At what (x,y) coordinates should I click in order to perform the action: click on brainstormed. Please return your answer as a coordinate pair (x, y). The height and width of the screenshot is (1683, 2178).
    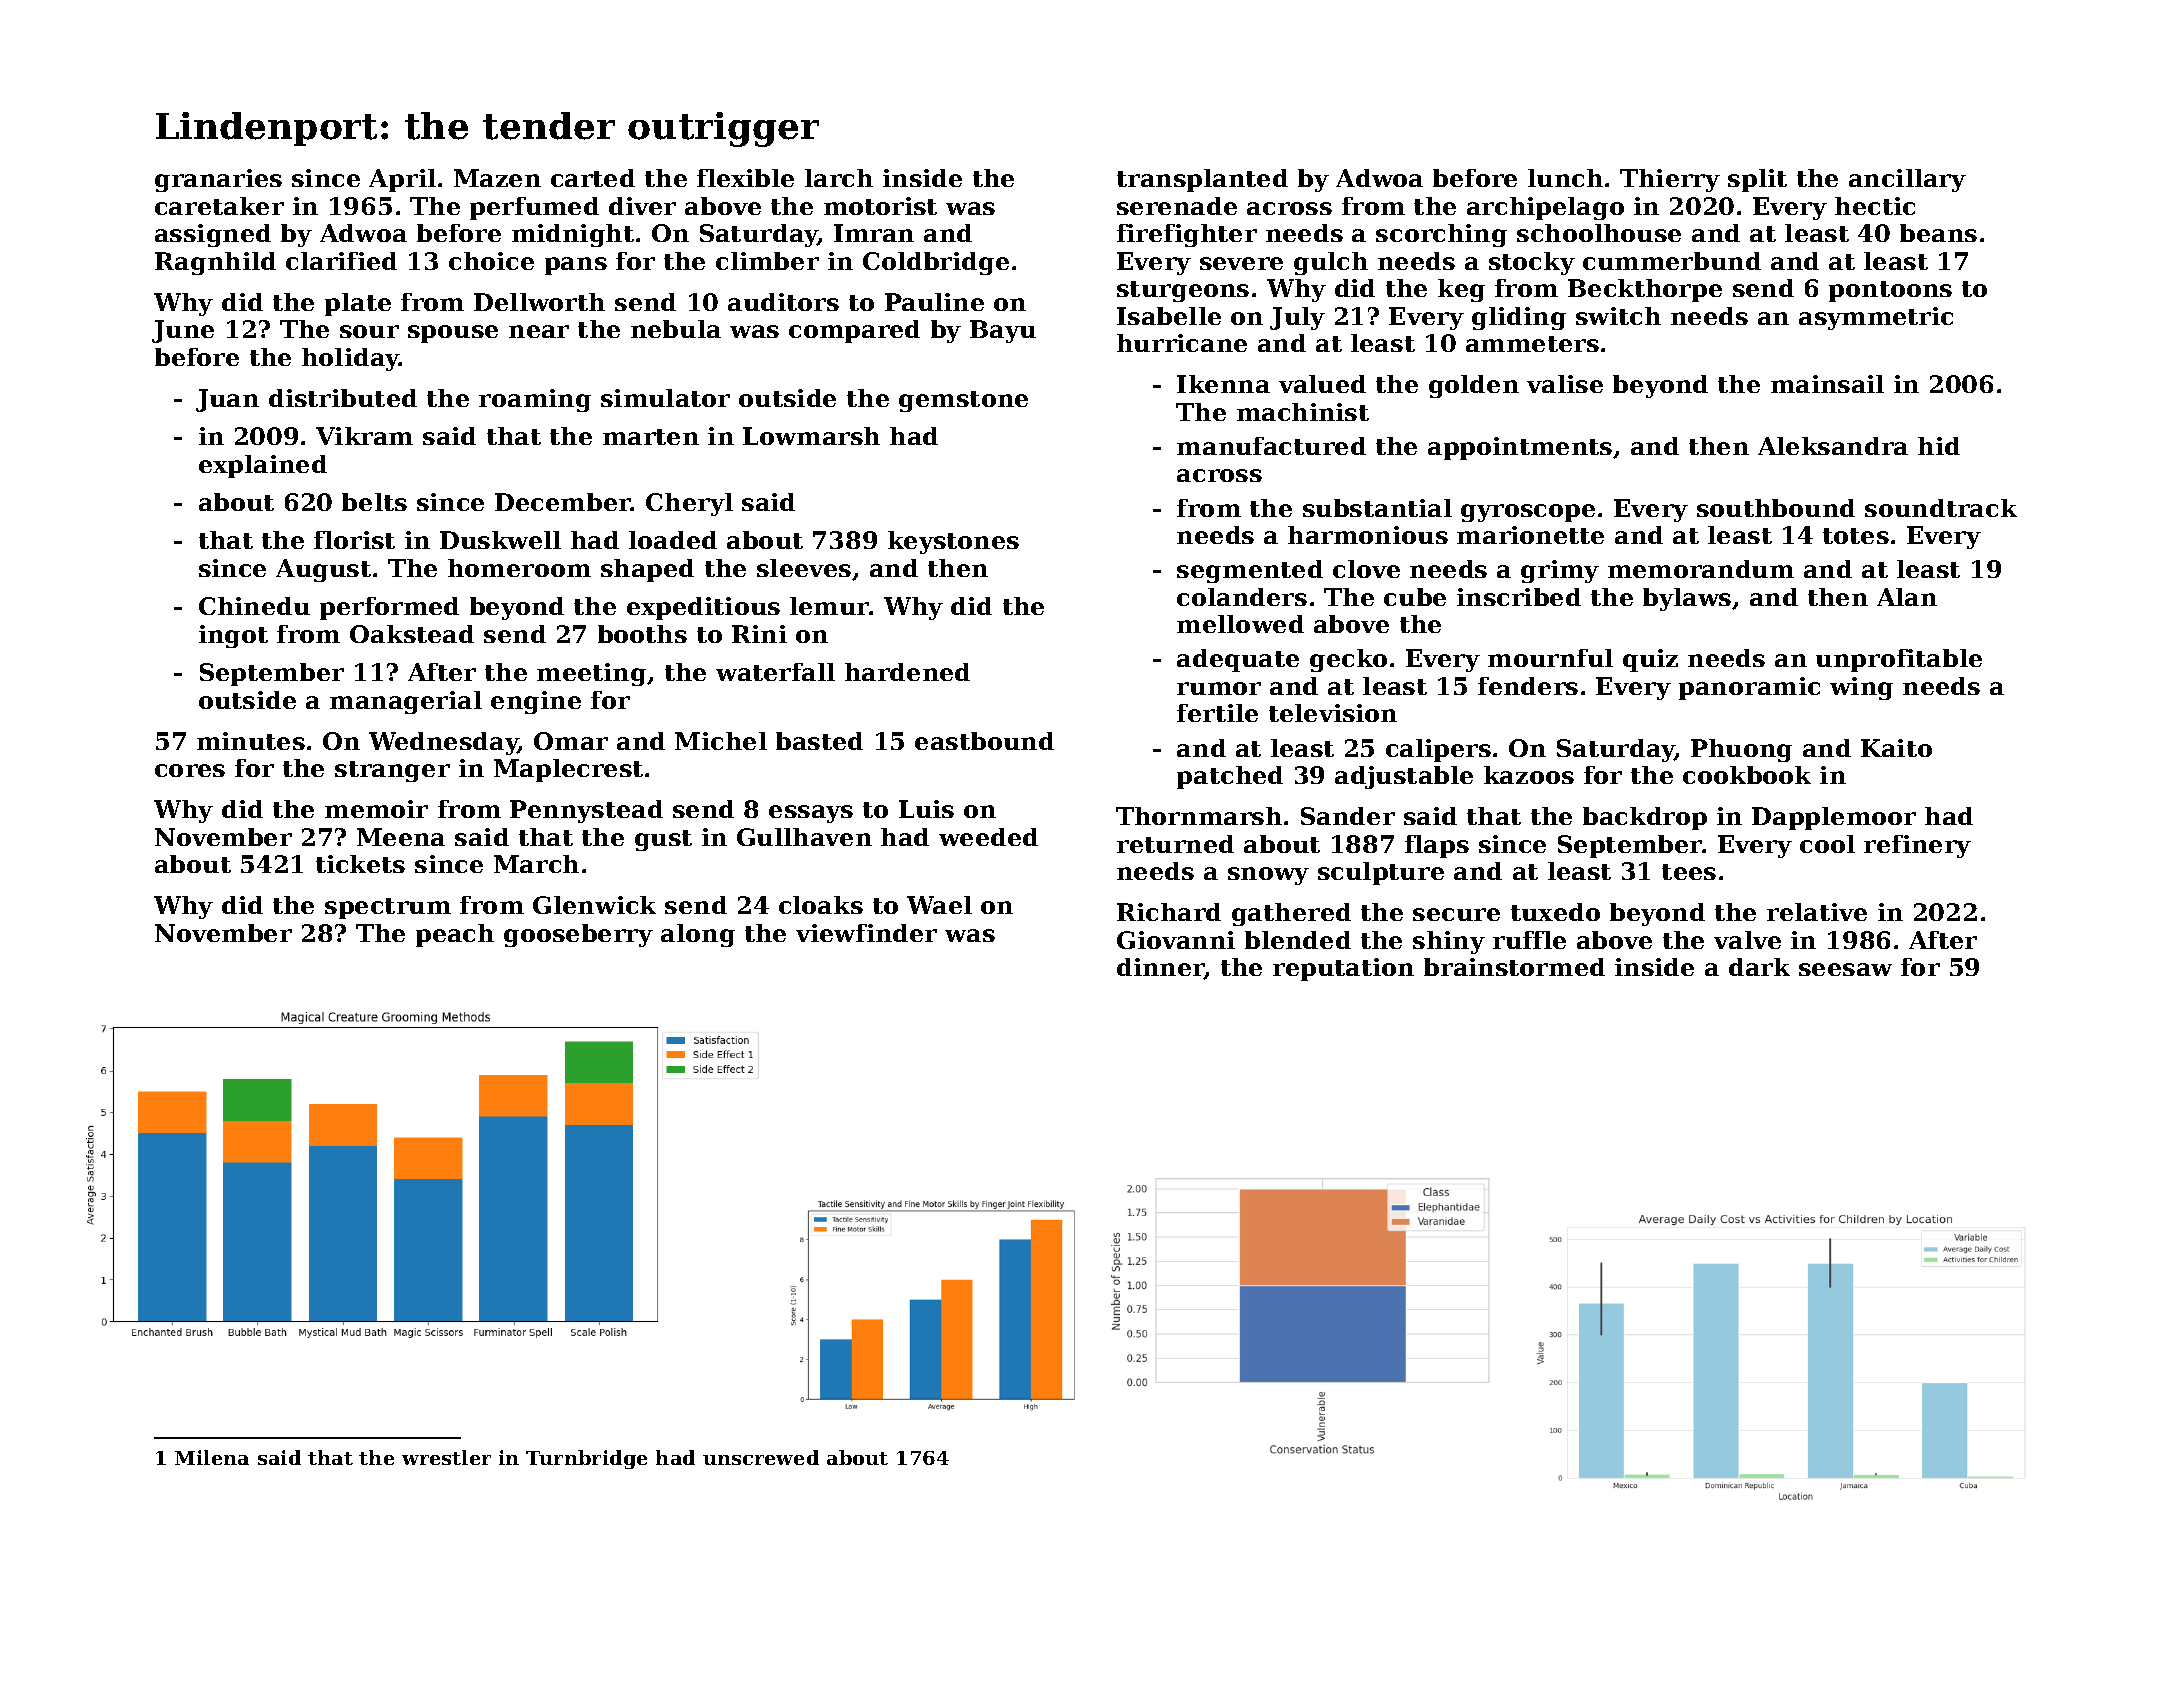
    Looking at the image, I should click on (1514, 967).
